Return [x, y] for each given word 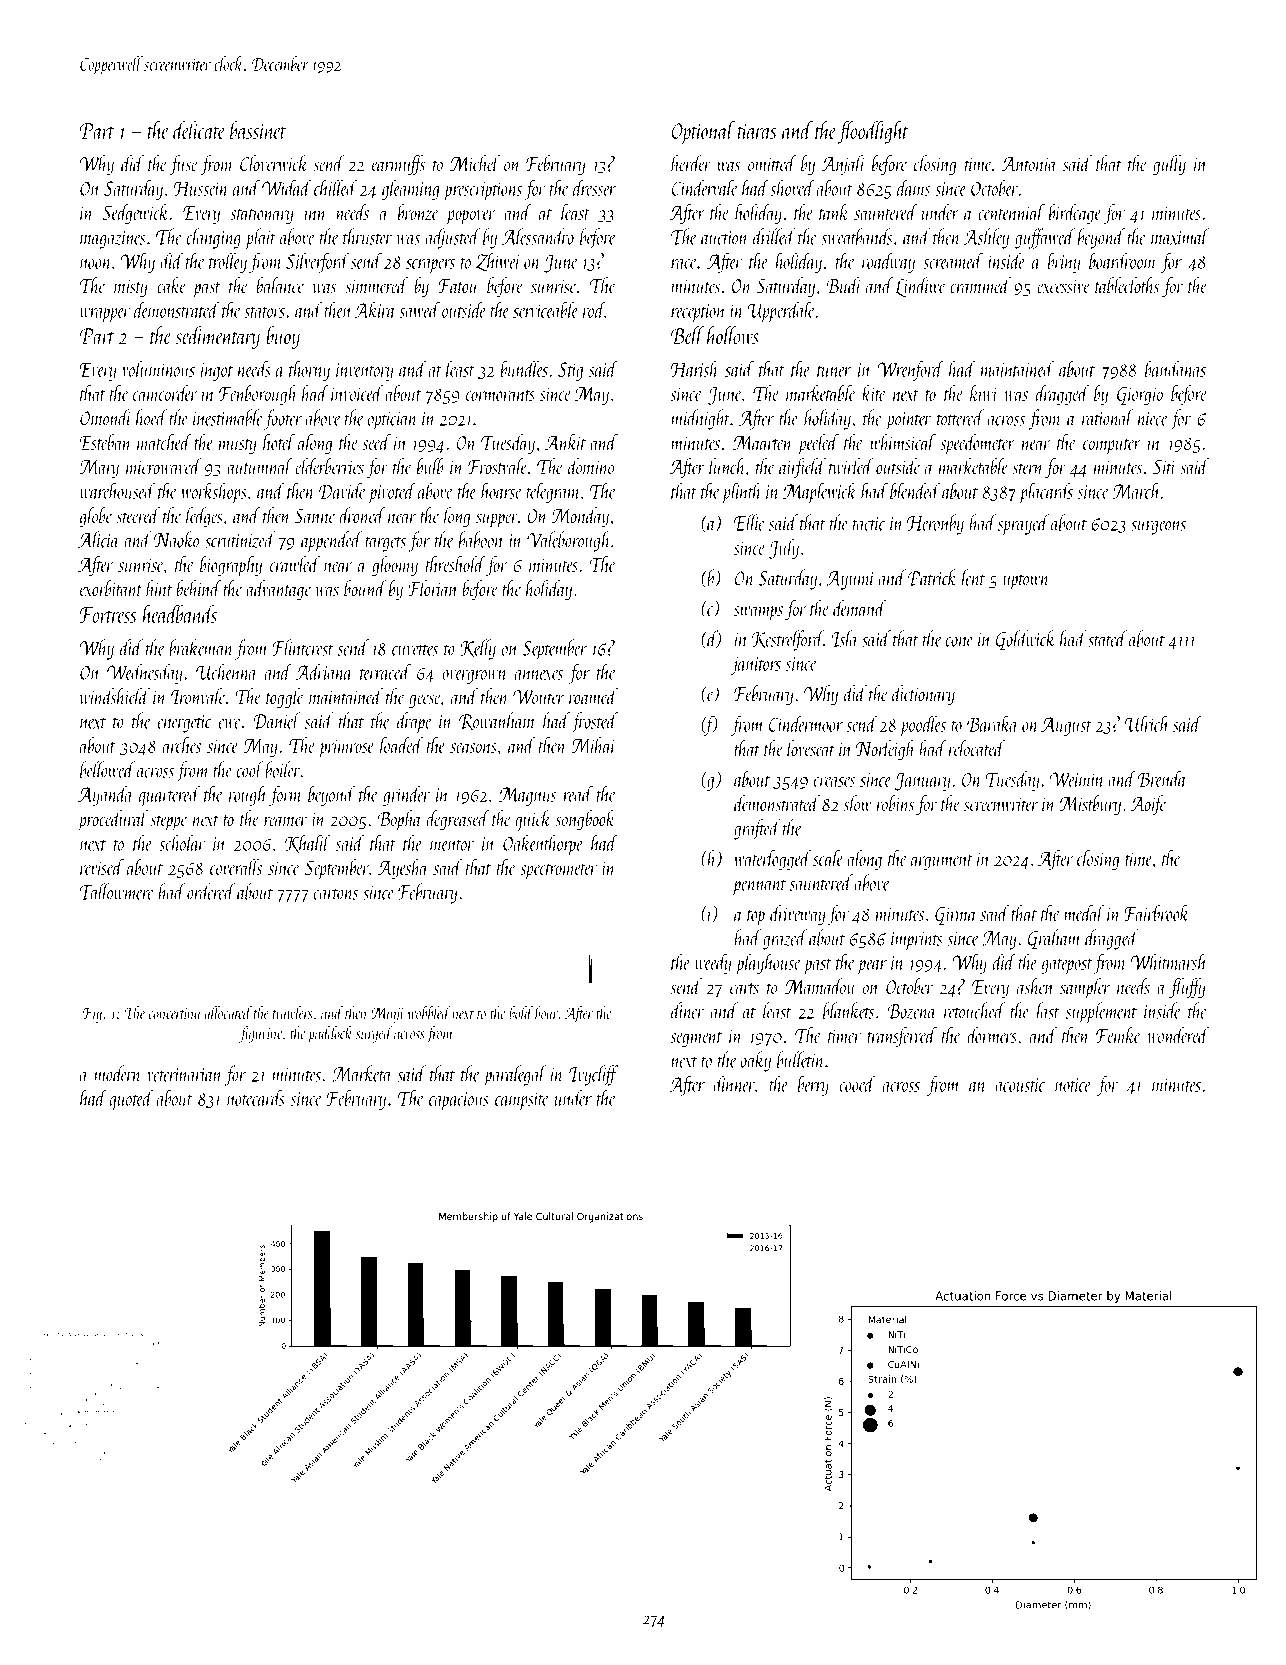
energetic [184, 724]
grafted [757, 829]
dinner [734, 1083]
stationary [261, 215]
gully [1169, 165]
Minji [387, 1015]
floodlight [873, 132]
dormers [992, 1035]
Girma [956, 915]
